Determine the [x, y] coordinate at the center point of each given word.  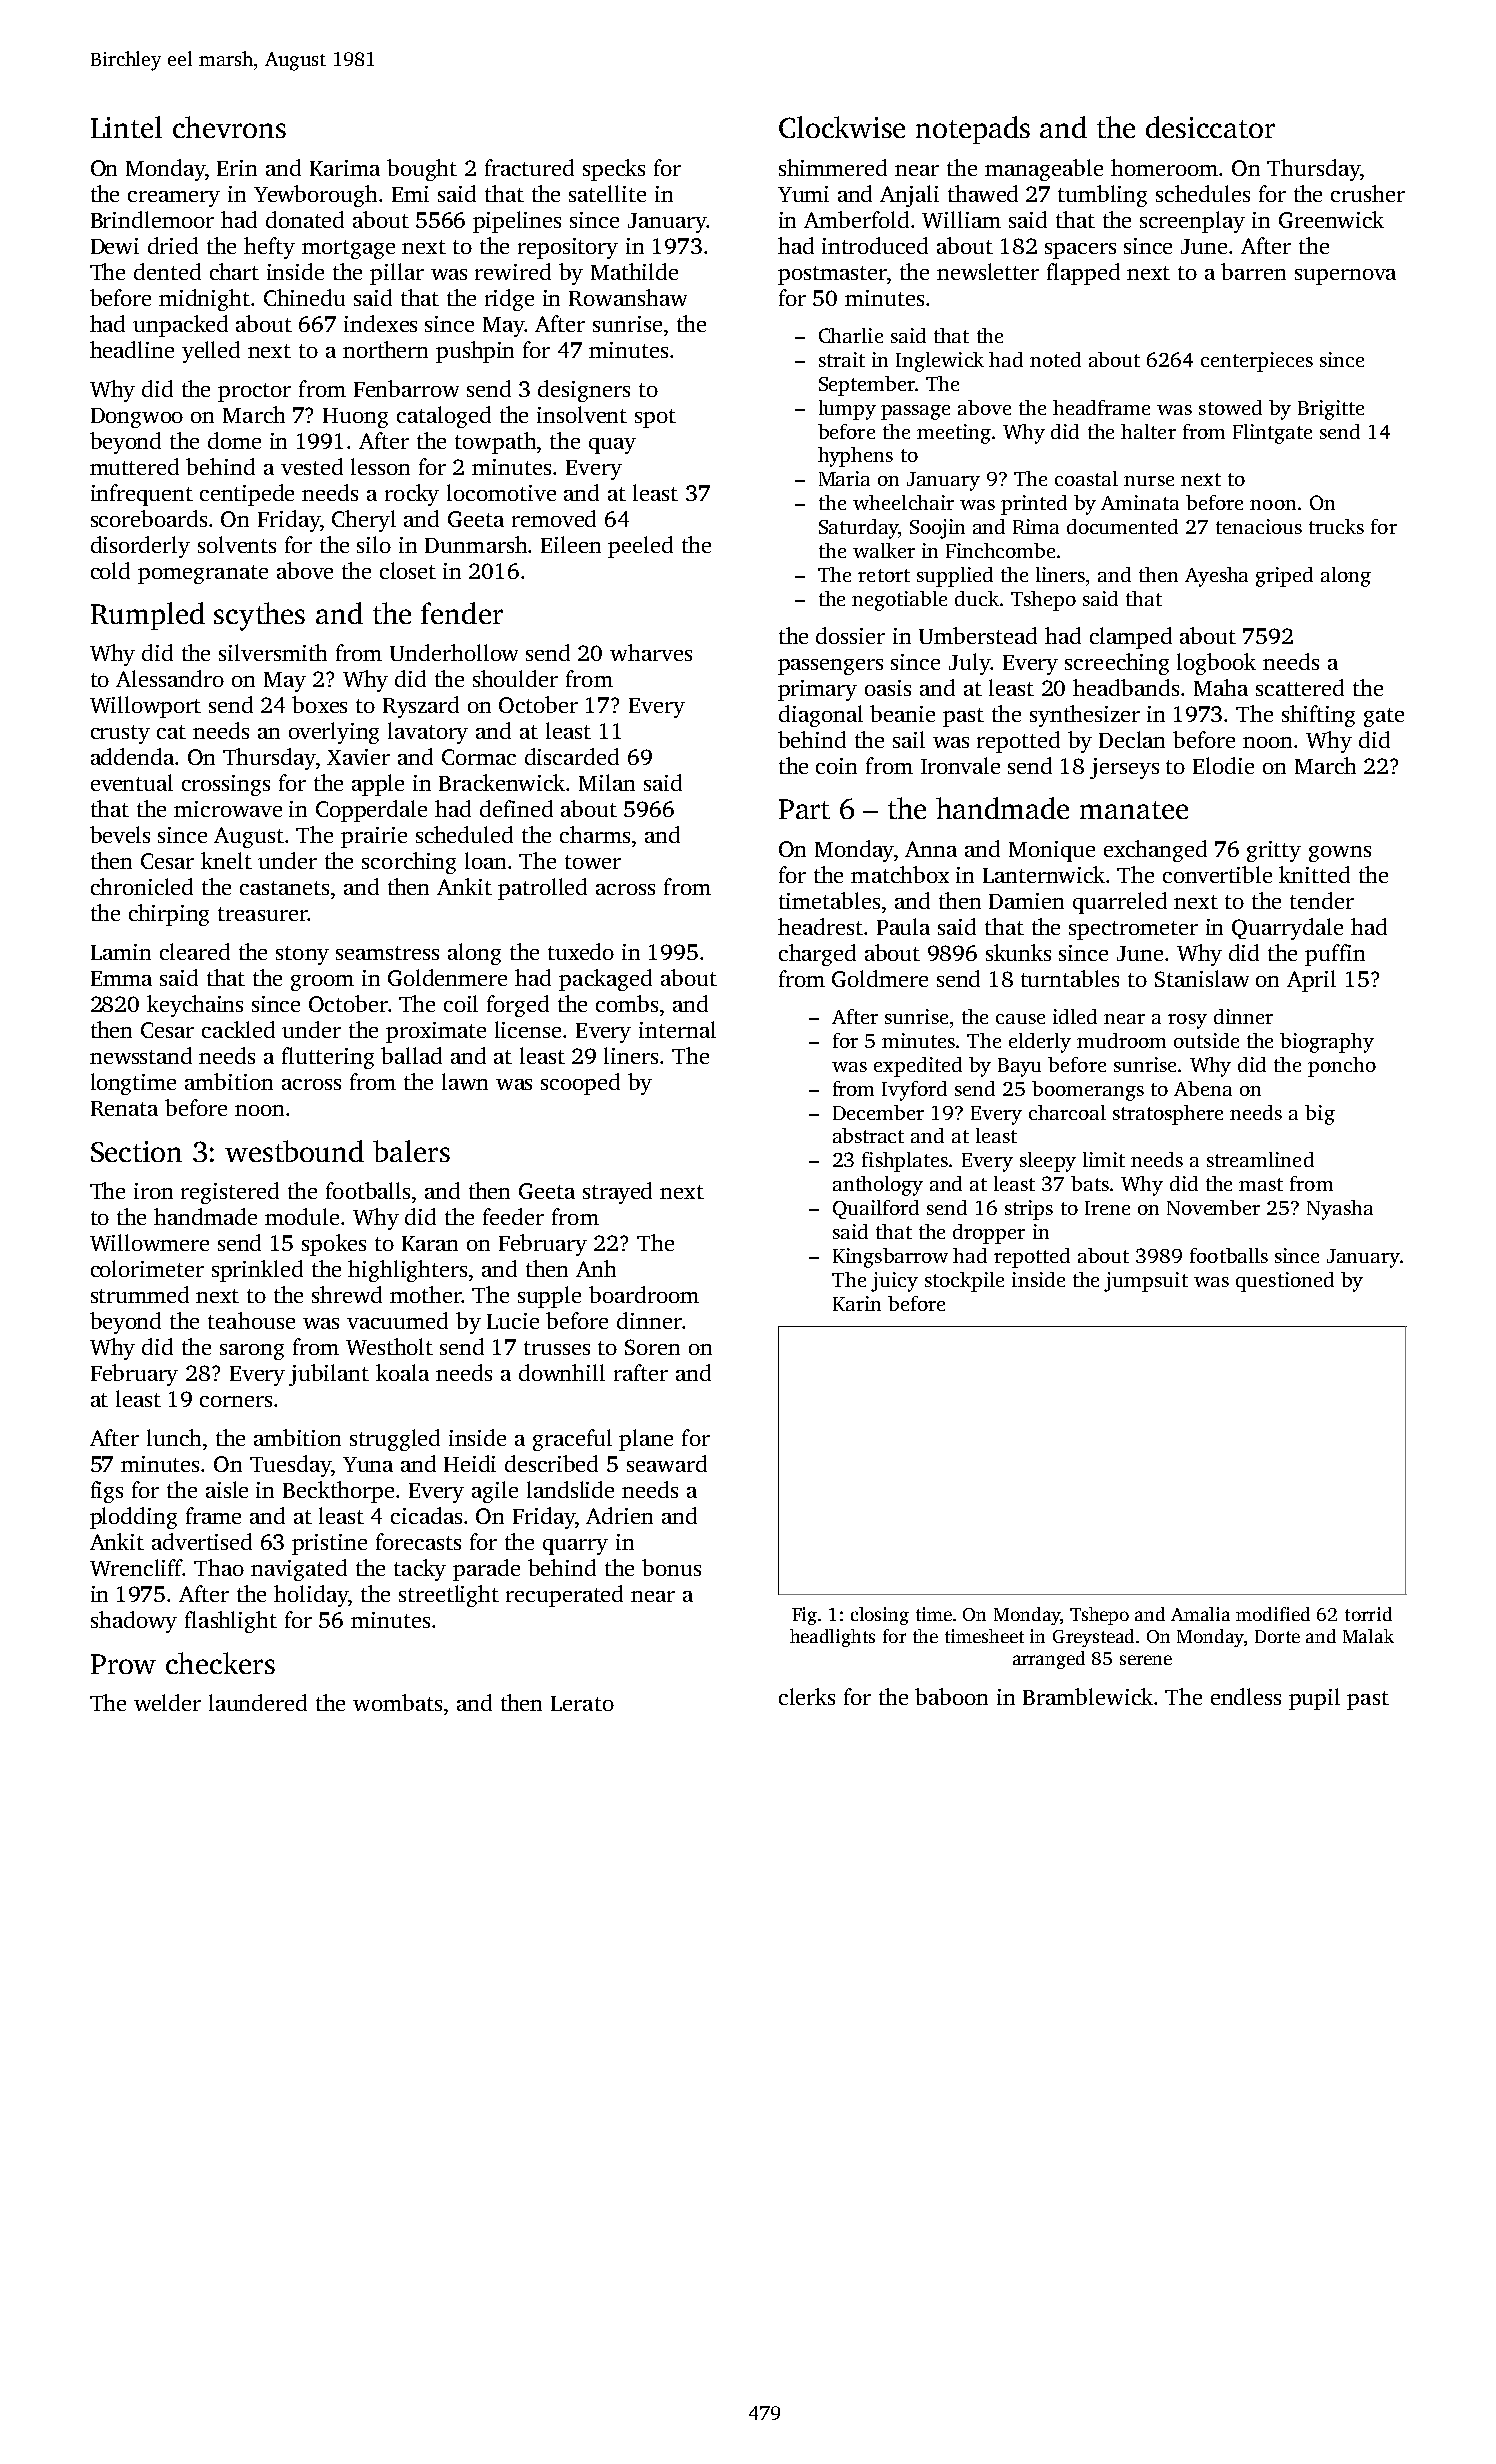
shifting [1318, 716]
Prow [123, 1664]
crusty [120, 734]
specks [614, 170]
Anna [931, 849]
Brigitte [1331, 410]
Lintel [126, 127]
